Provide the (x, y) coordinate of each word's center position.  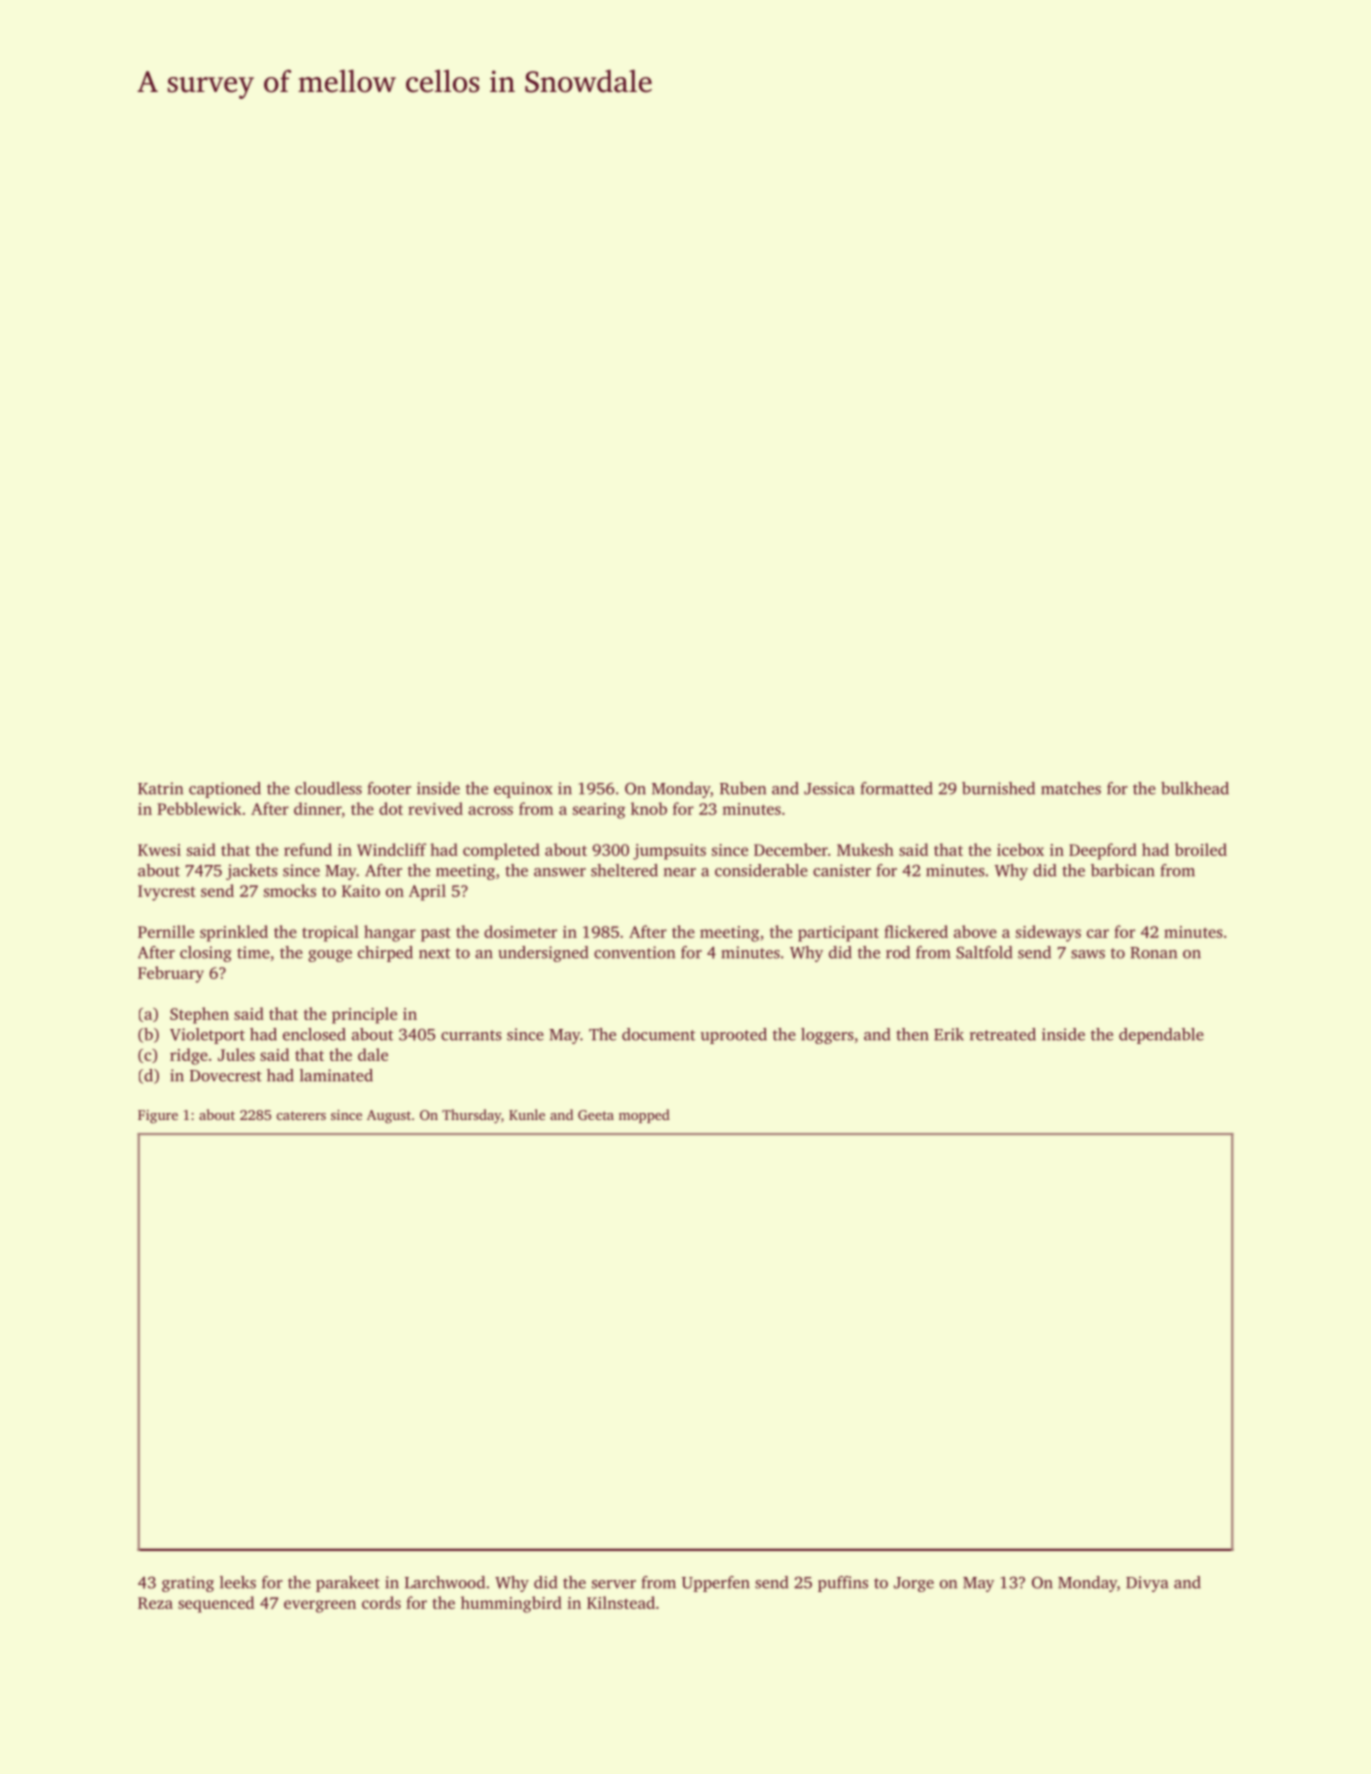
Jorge (914, 1584)
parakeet (348, 1584)
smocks (290, 890)
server (614, 1584)
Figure (158, 1117)
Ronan (1153, 953)
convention (634, 952)
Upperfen (716, 1584)
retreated (1003, 1034)
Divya (1147, 1584)
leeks (238, 1582)
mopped (644, 1116)
